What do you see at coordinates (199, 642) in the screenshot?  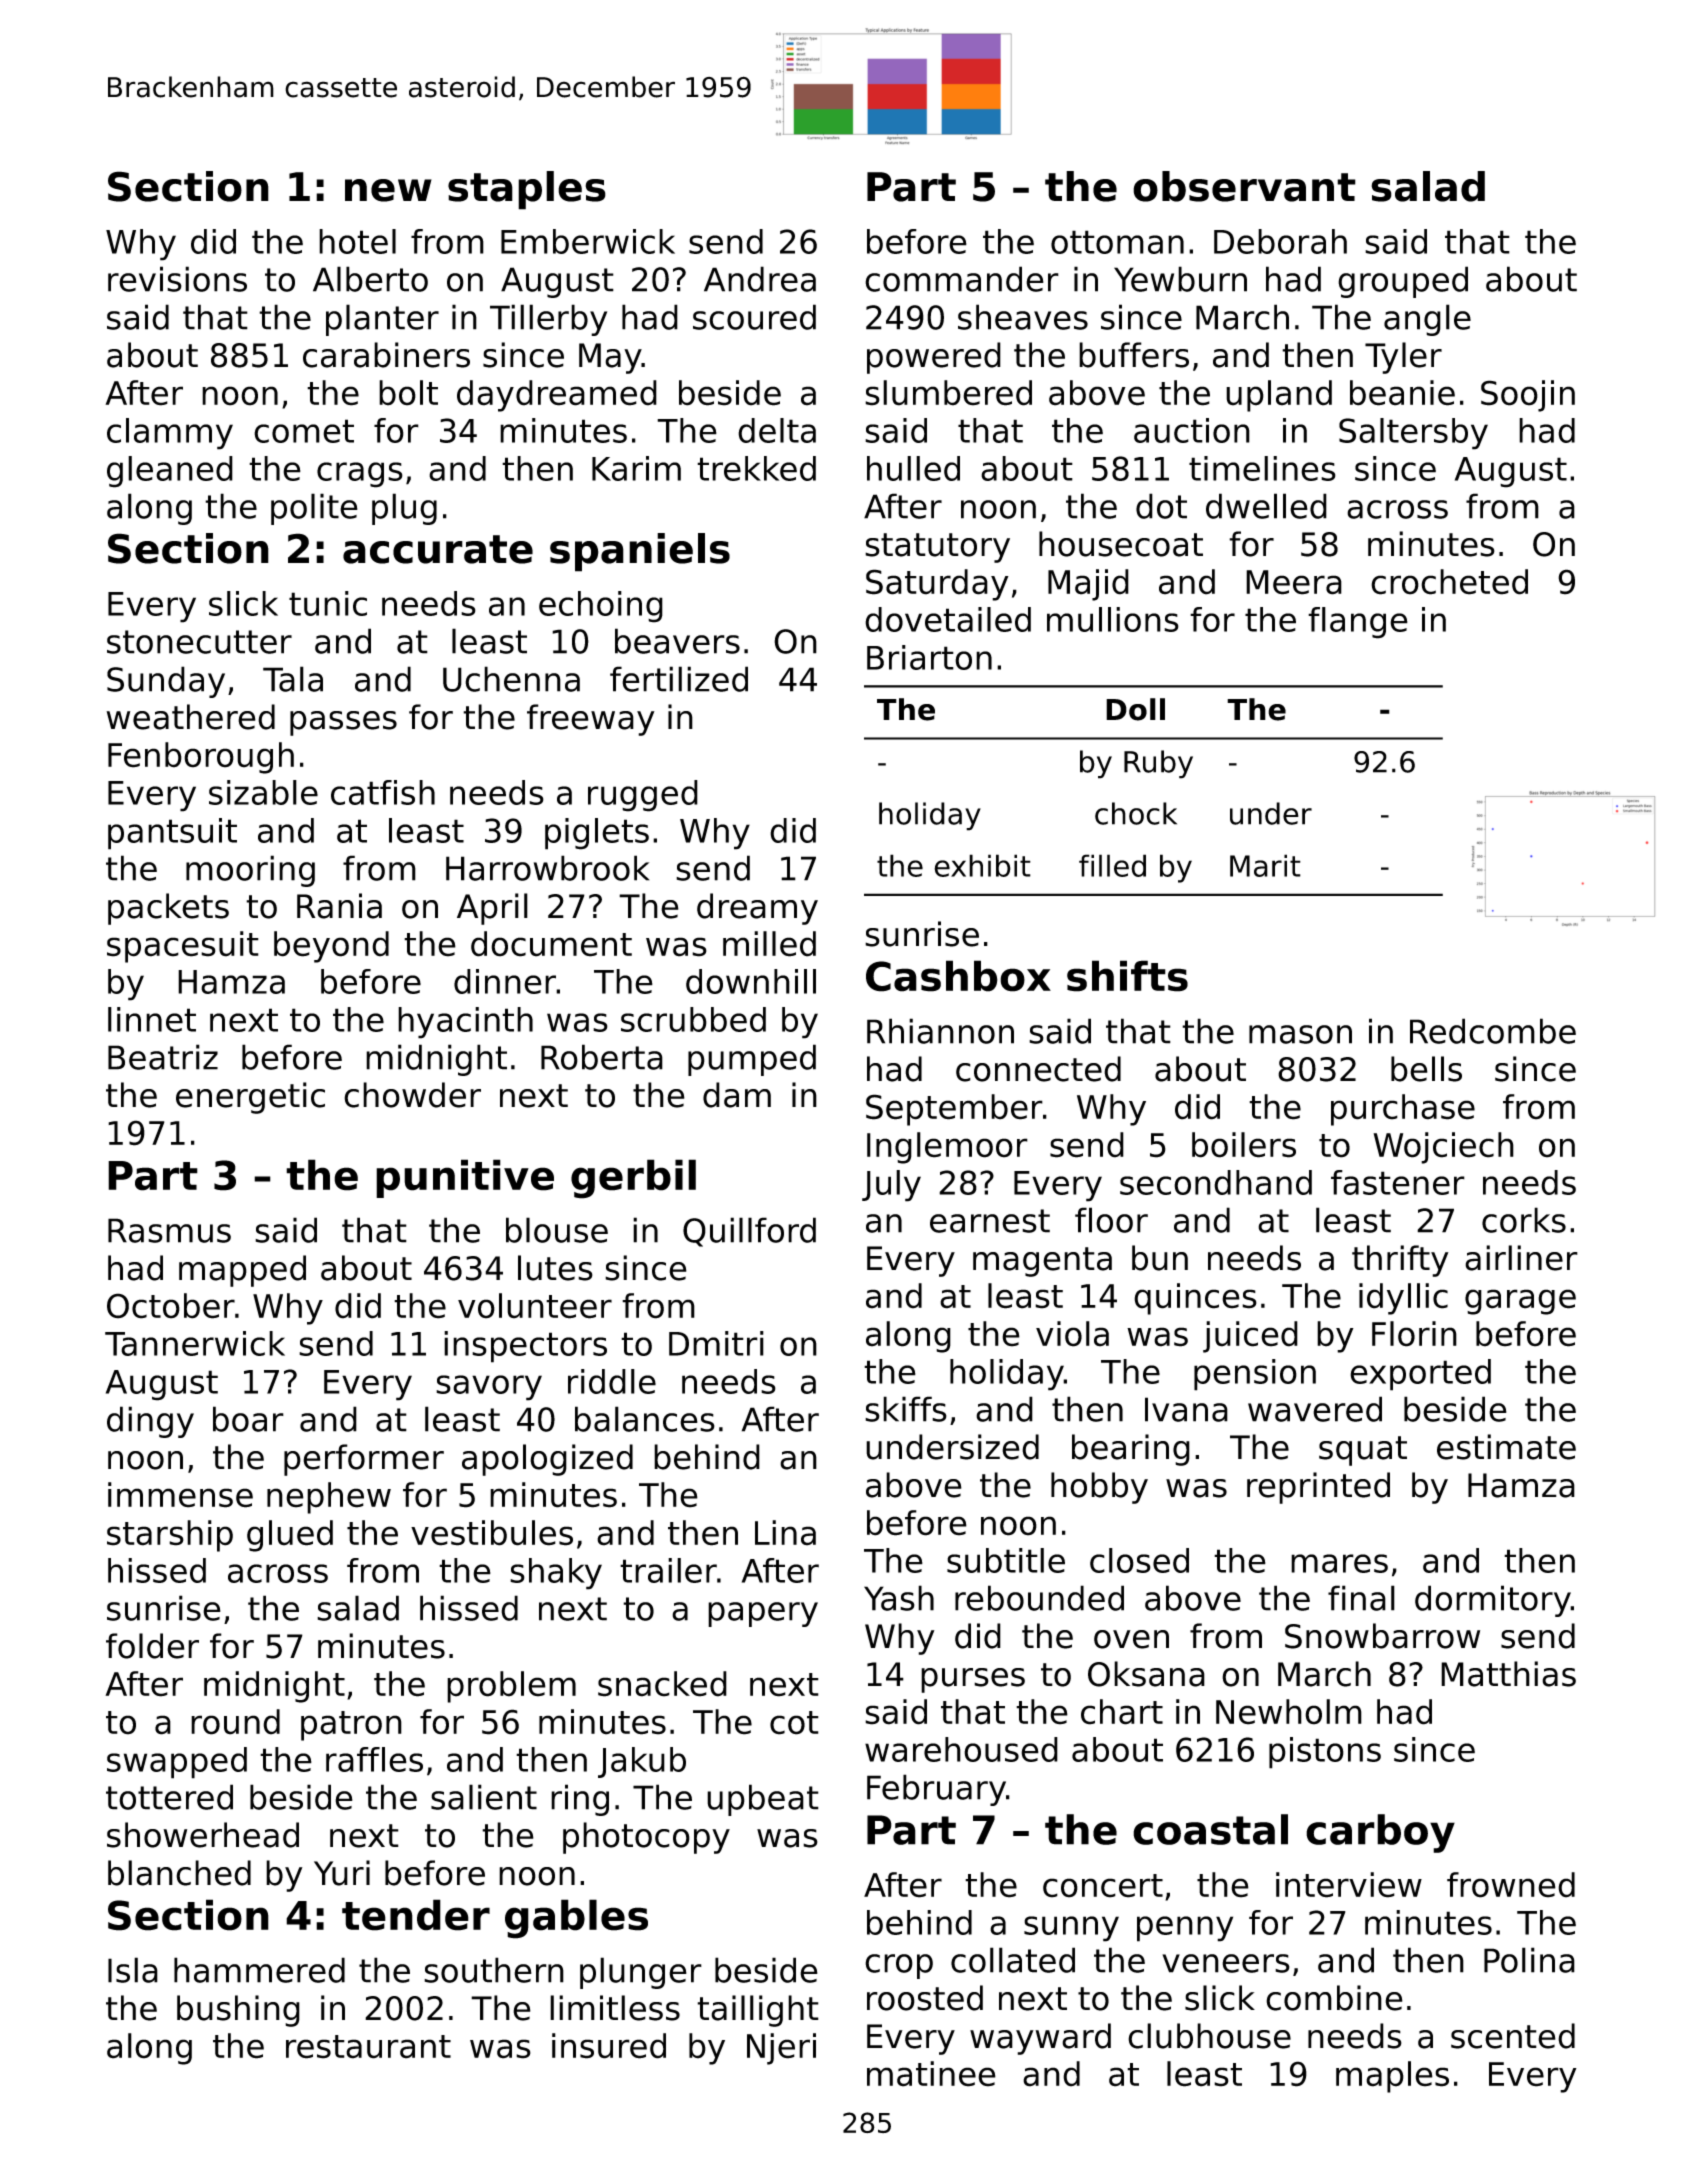 I see `stonecutter` at bounding box center [199, 642].
